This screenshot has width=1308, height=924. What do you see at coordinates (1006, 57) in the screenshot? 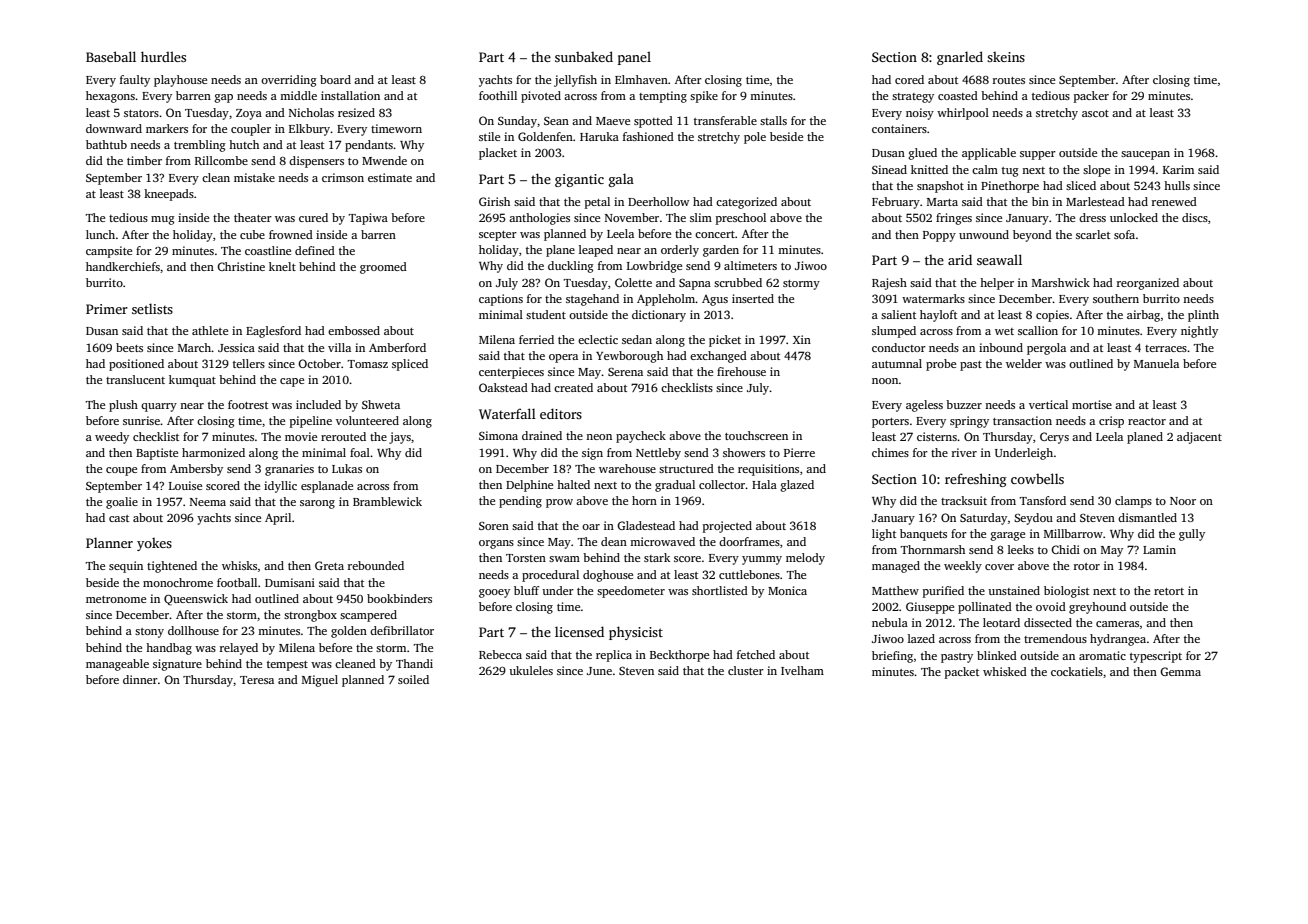
I see `skeins` at bounding box center [1006, 57].
